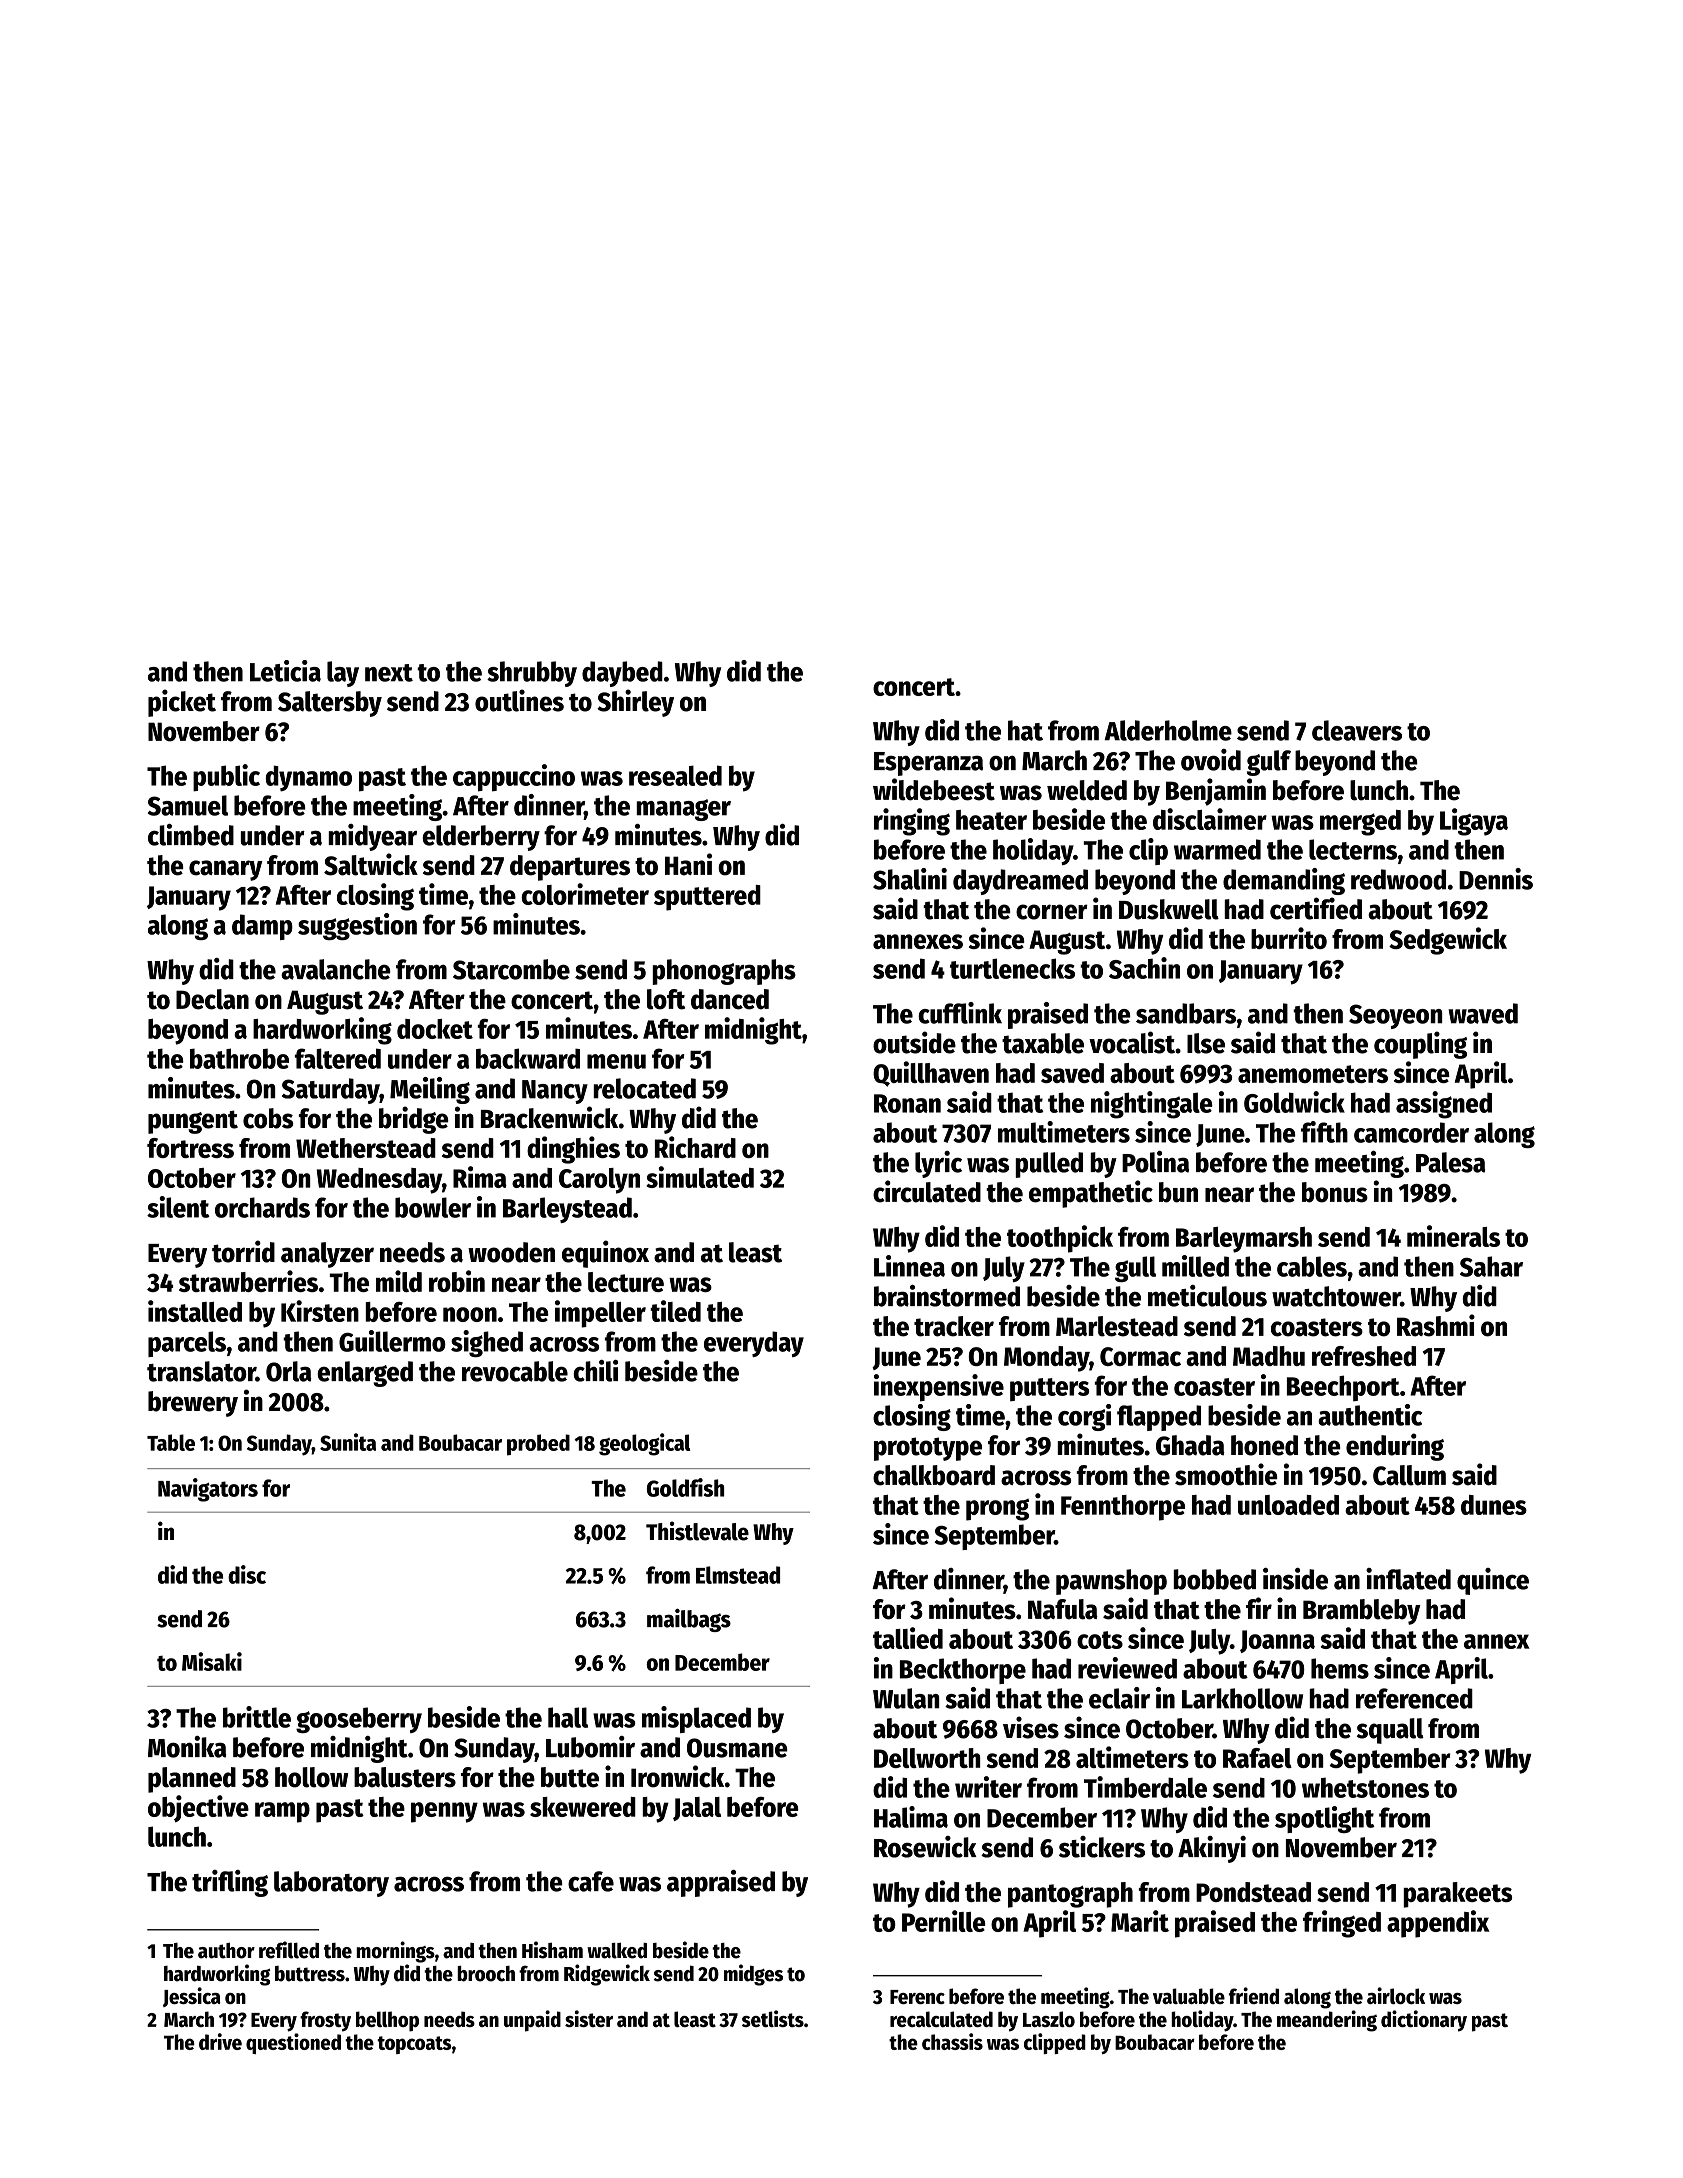  What do you see at coordinates (1060, 1239) in the screenshot?
I see `toothpick` at bounding box center [1060, 1239].
